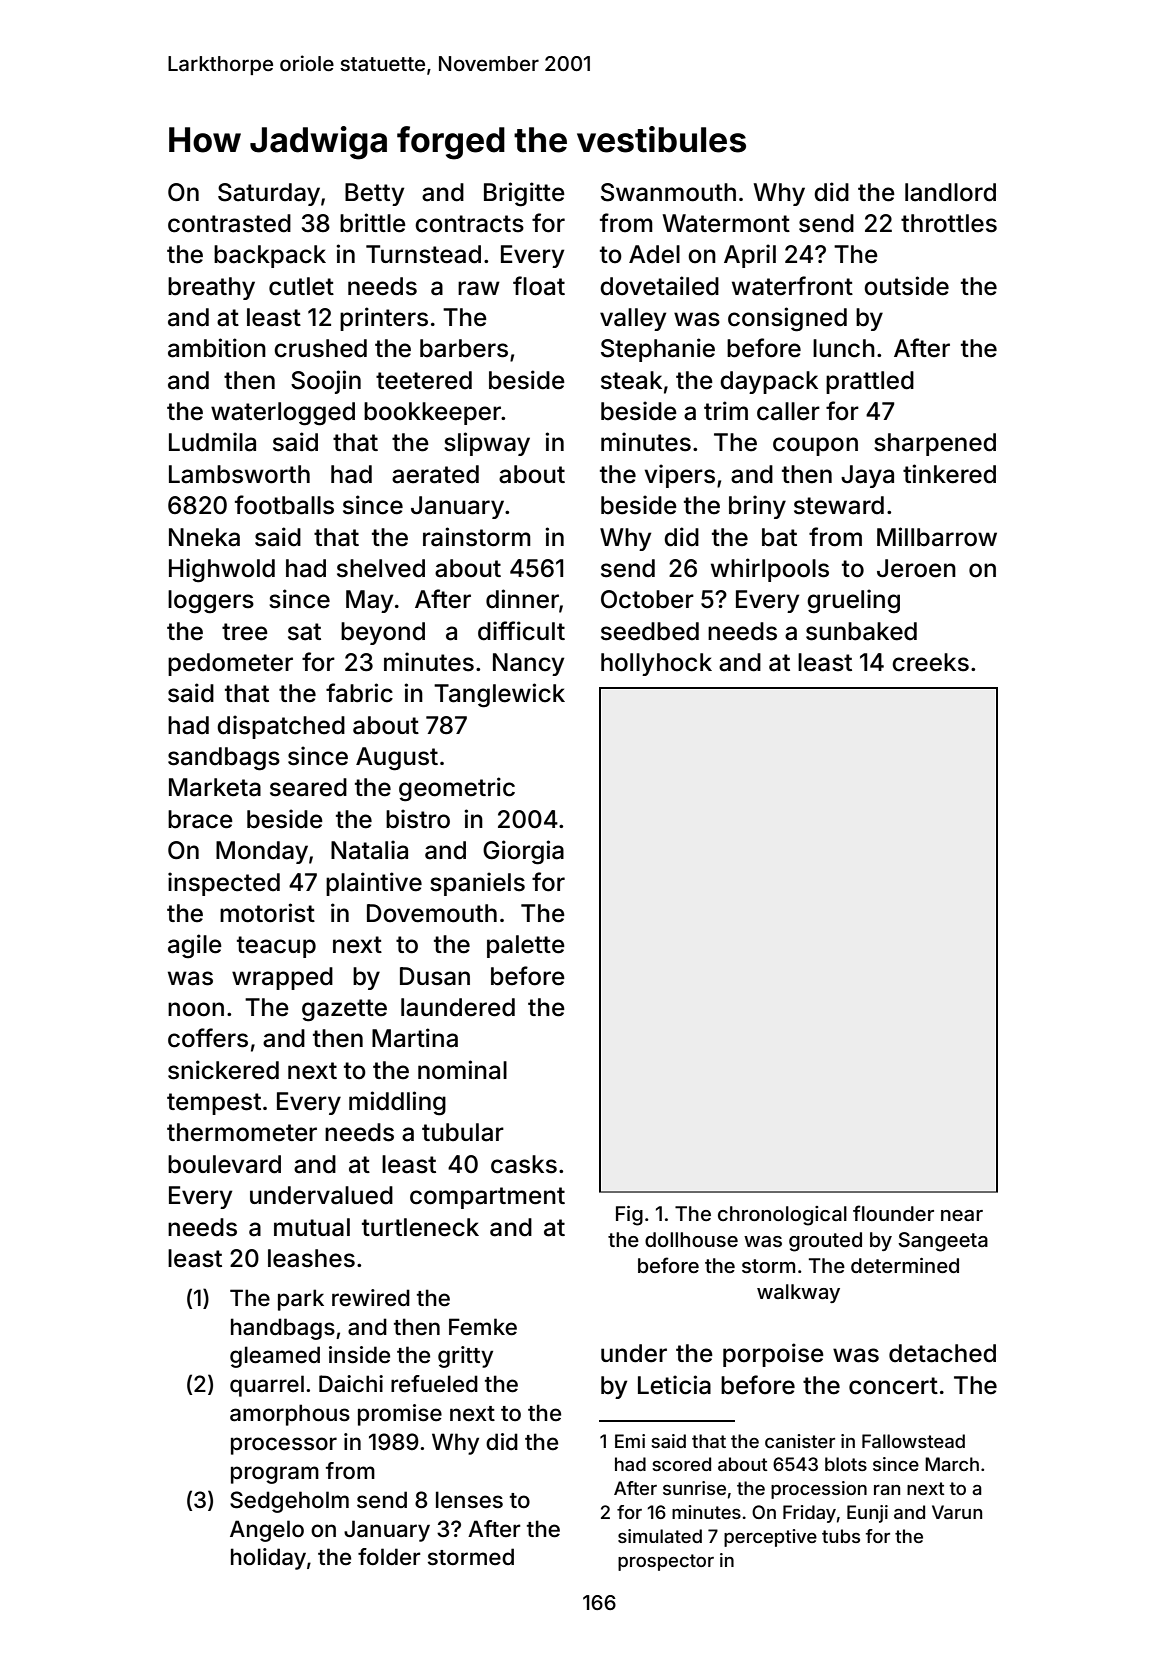 This screenshot has width=1165, height=1654. I want to click on Martina, so click(415, 1038).
